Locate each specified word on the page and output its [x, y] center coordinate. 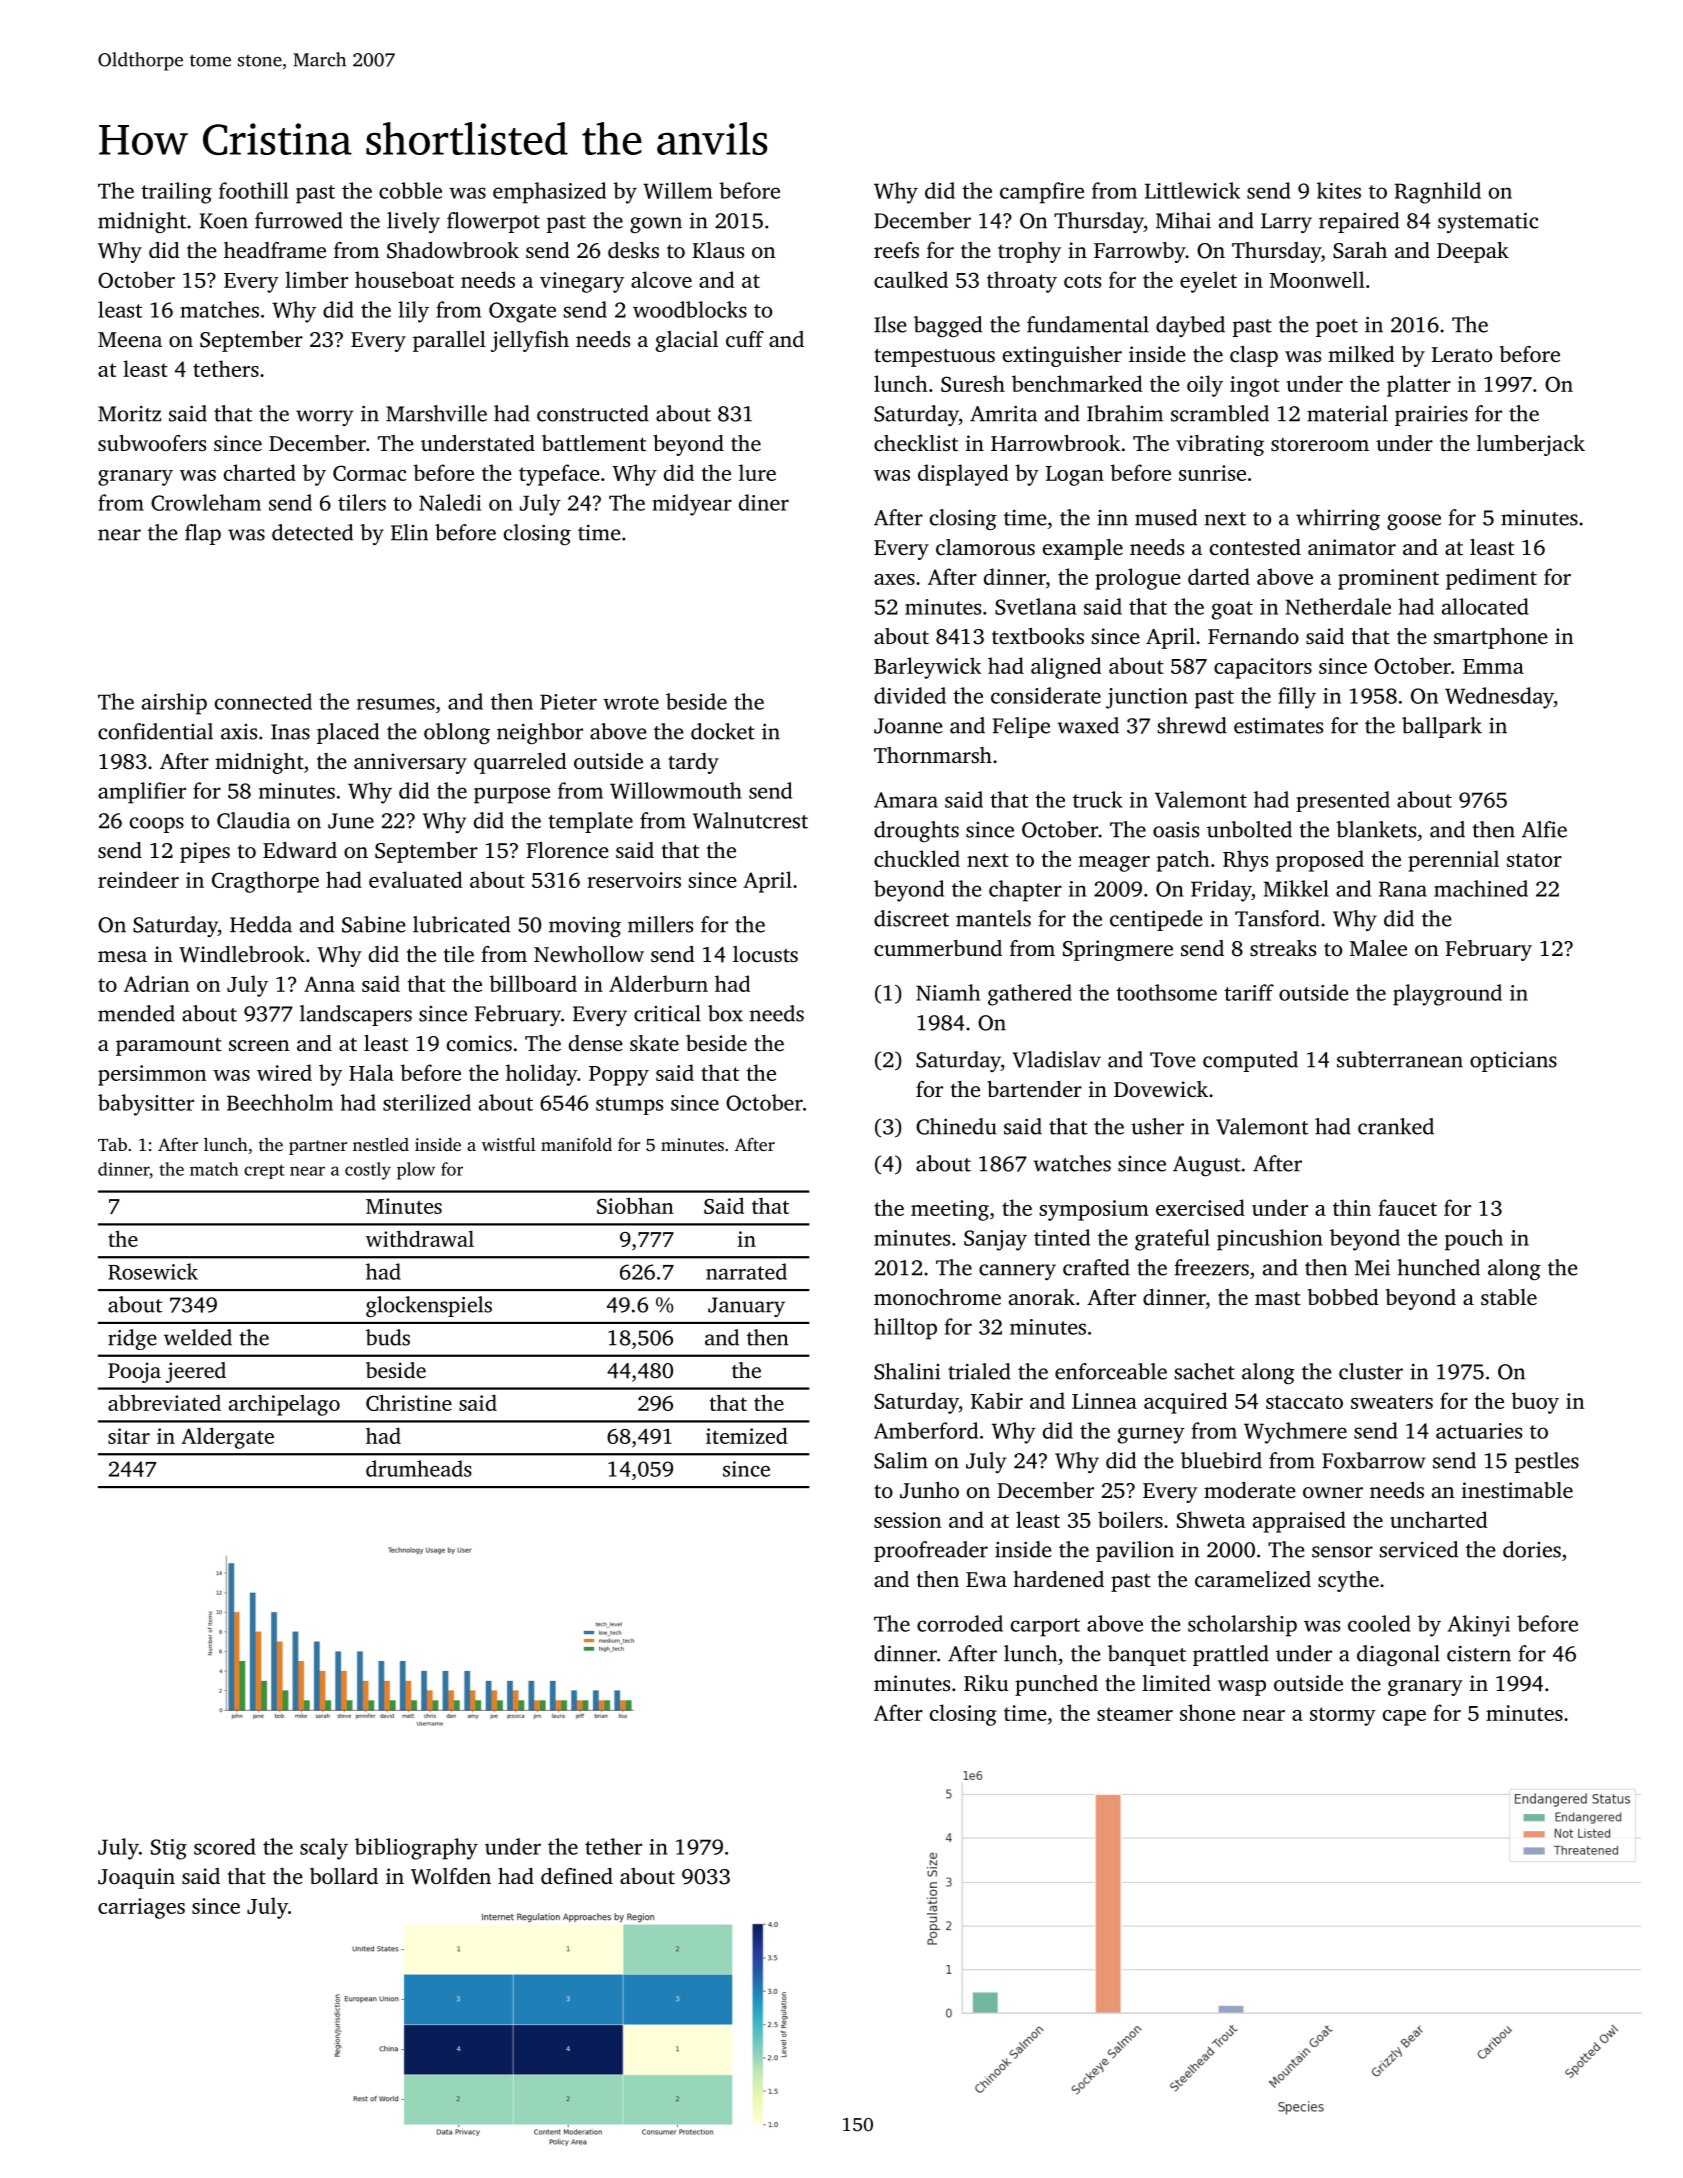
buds [388, 1337]
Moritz [129, 414]
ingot [1255, 386]
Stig [169, 1849]
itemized [747, 1435]
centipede [1156, 920]
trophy [1029, 252]
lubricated [461, 924]
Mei [1372, 1267]
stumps [629, 1106]
